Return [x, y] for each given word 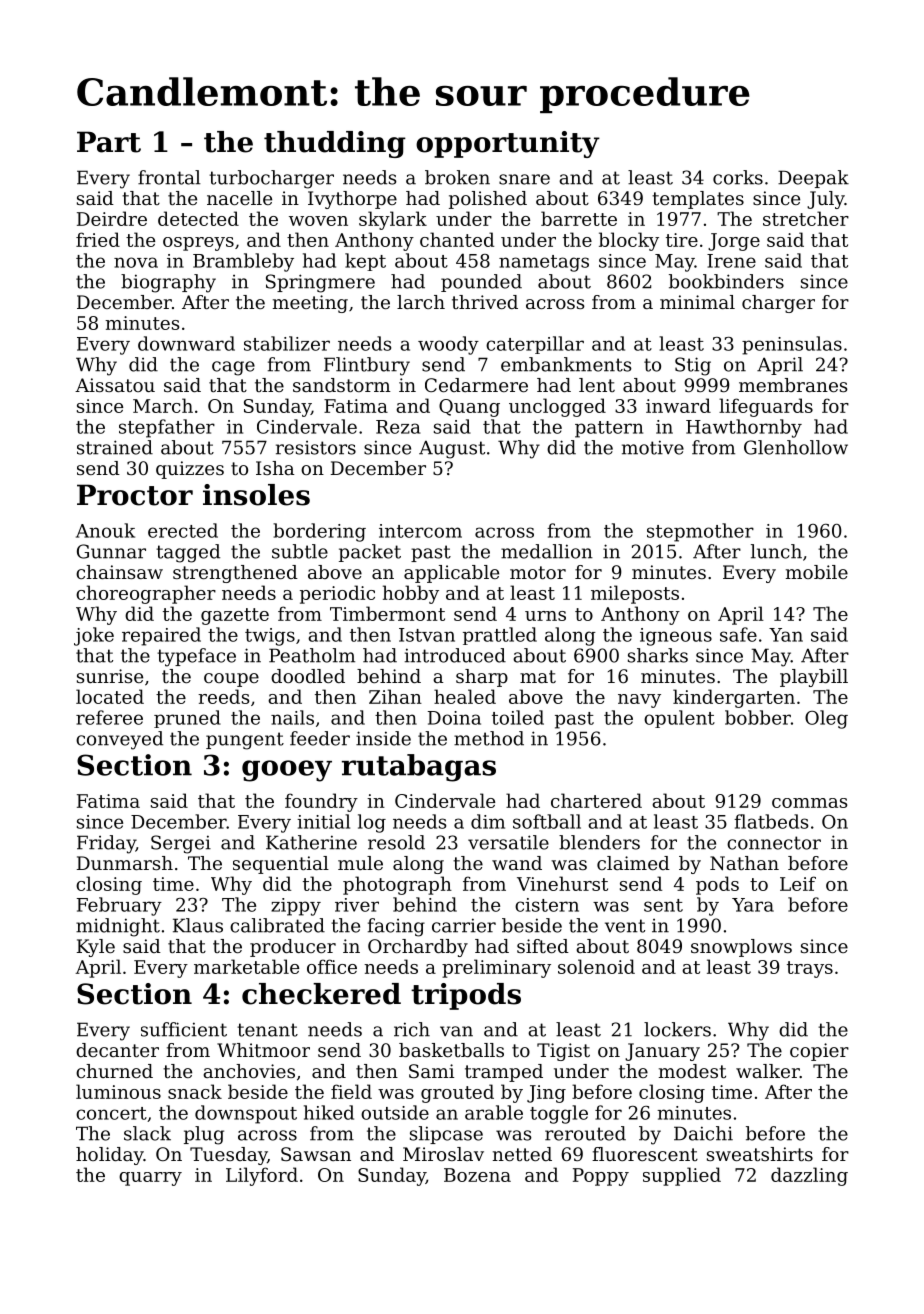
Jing [546, 1094]
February [119, 906]
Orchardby [418, 948]
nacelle [239, 198]
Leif [798, 883]
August [452, 450]
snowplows [741, 948]
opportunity [508, 144]
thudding [335, 144]
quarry [150, 1179]
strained [115, 447]
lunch [776, 551]
